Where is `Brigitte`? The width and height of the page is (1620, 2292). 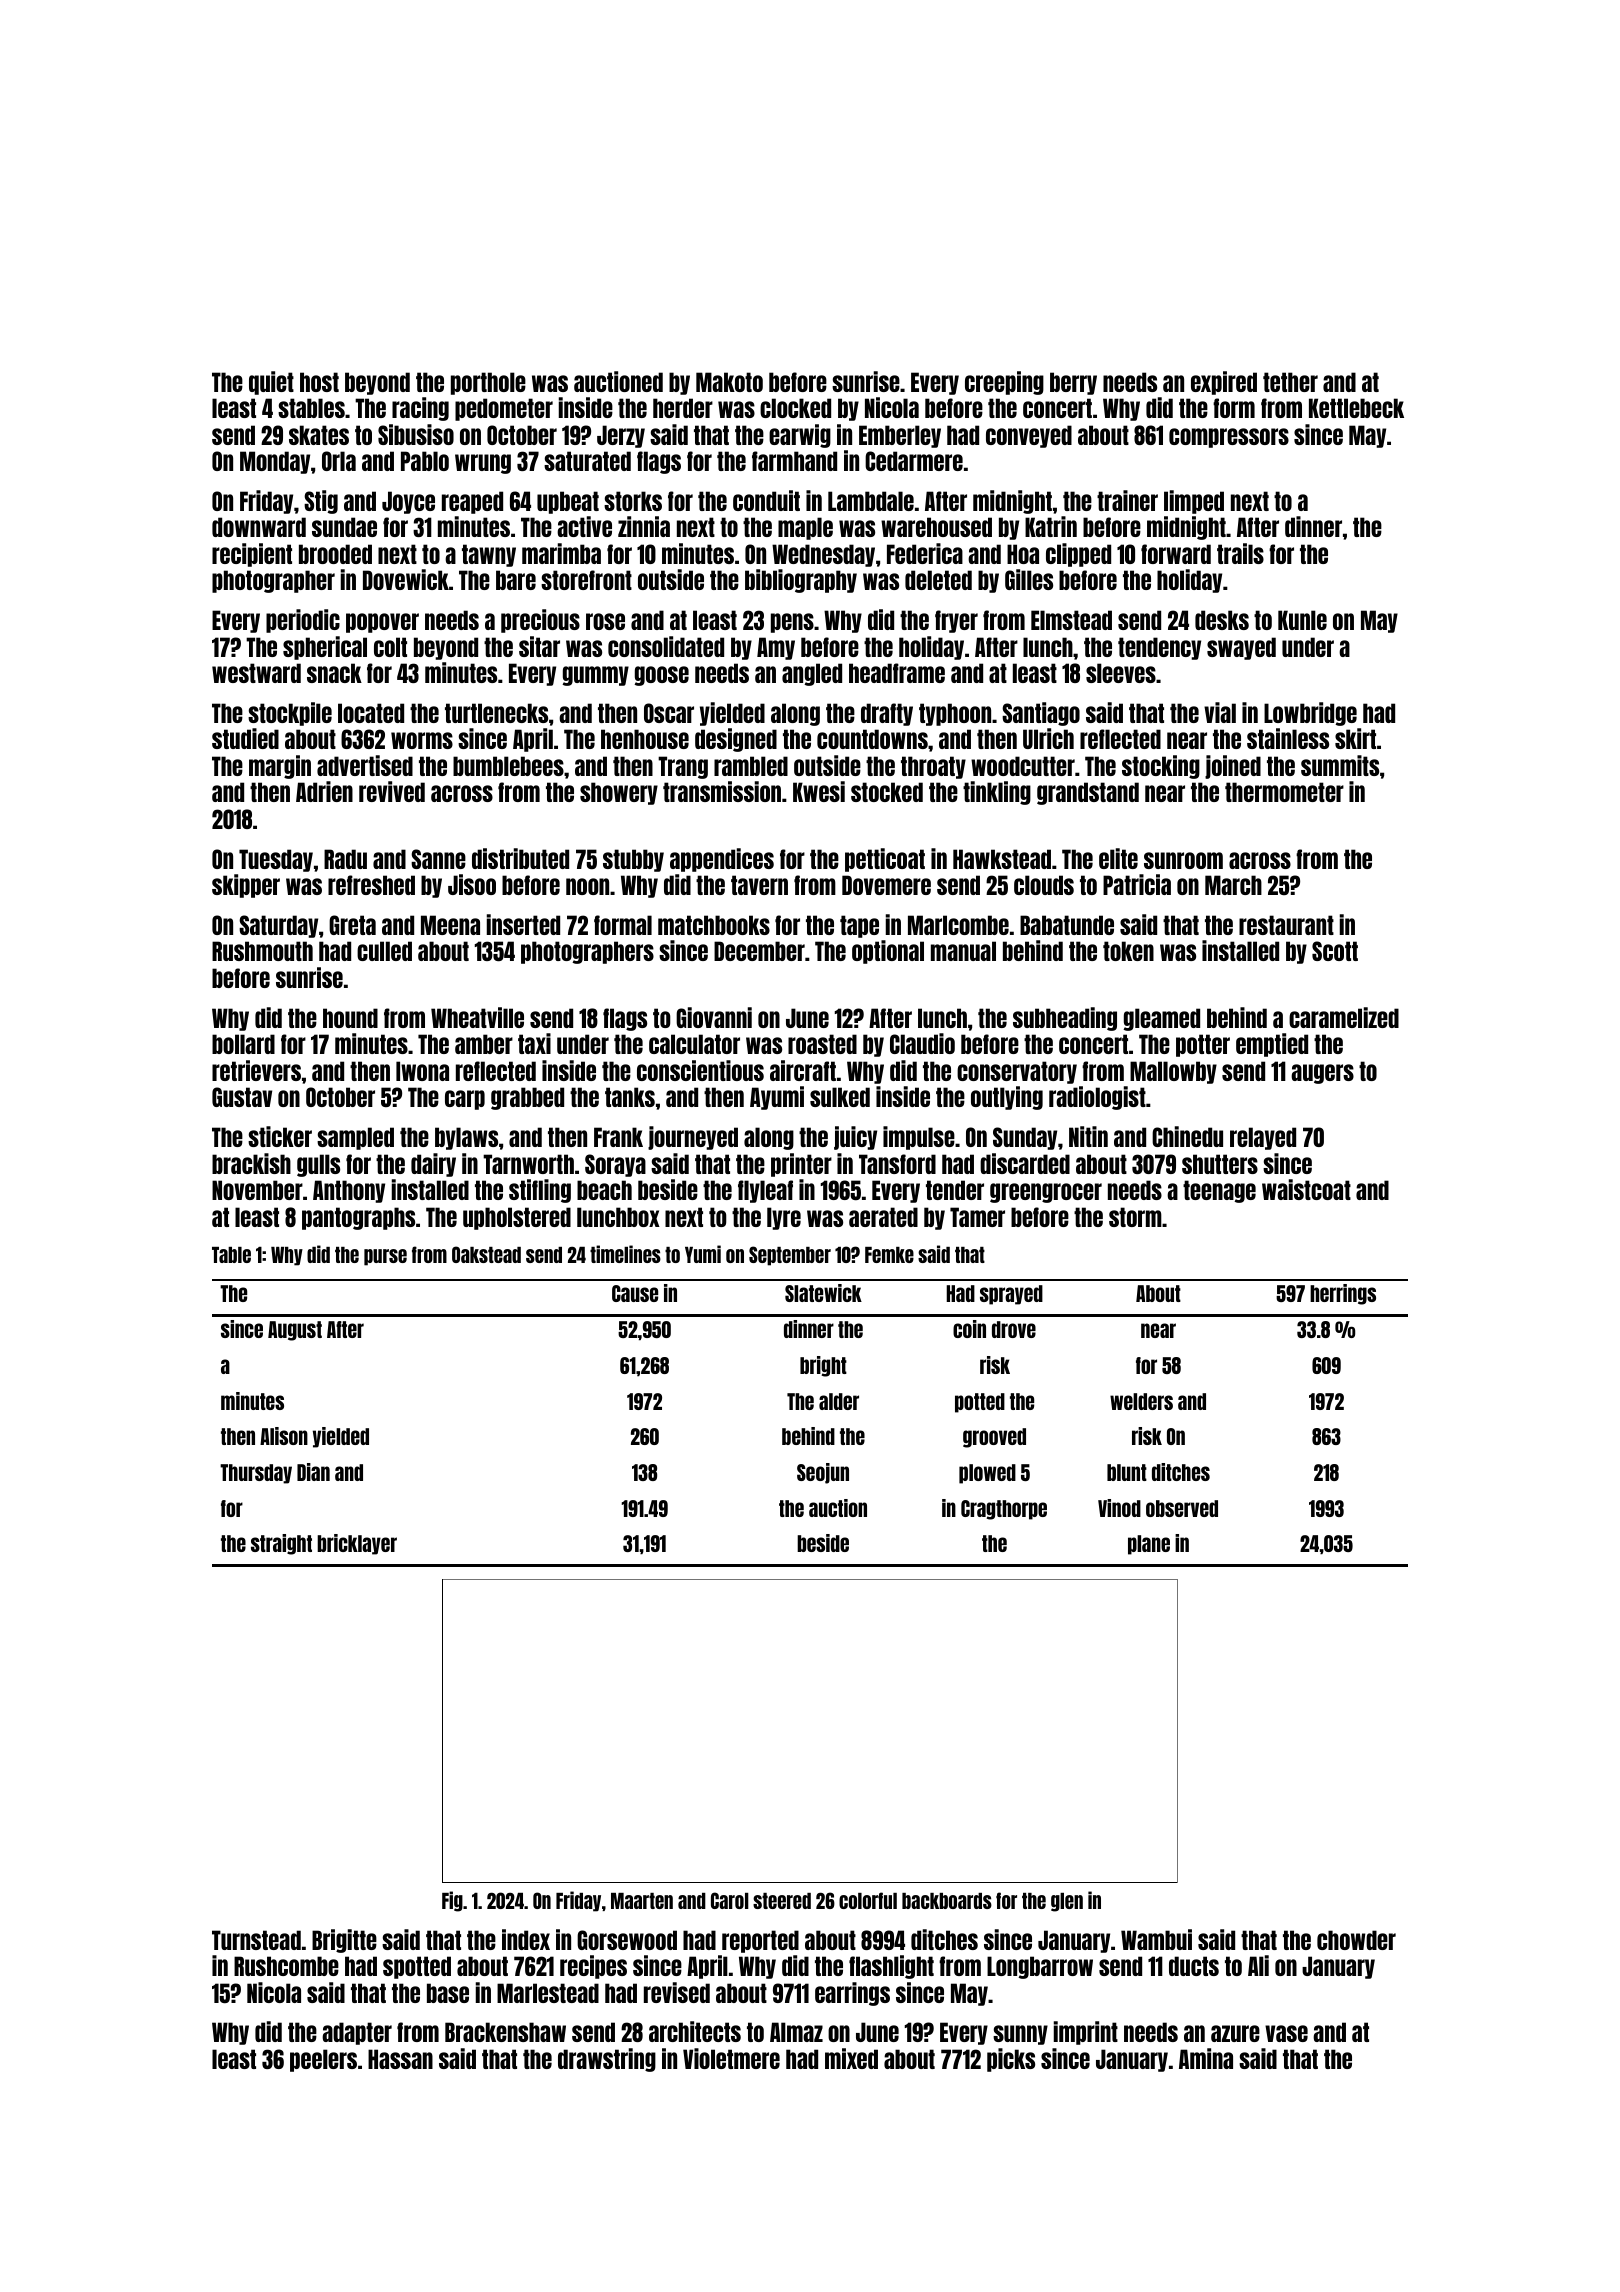 Brigitte is located at coordinates (344, 1941).
